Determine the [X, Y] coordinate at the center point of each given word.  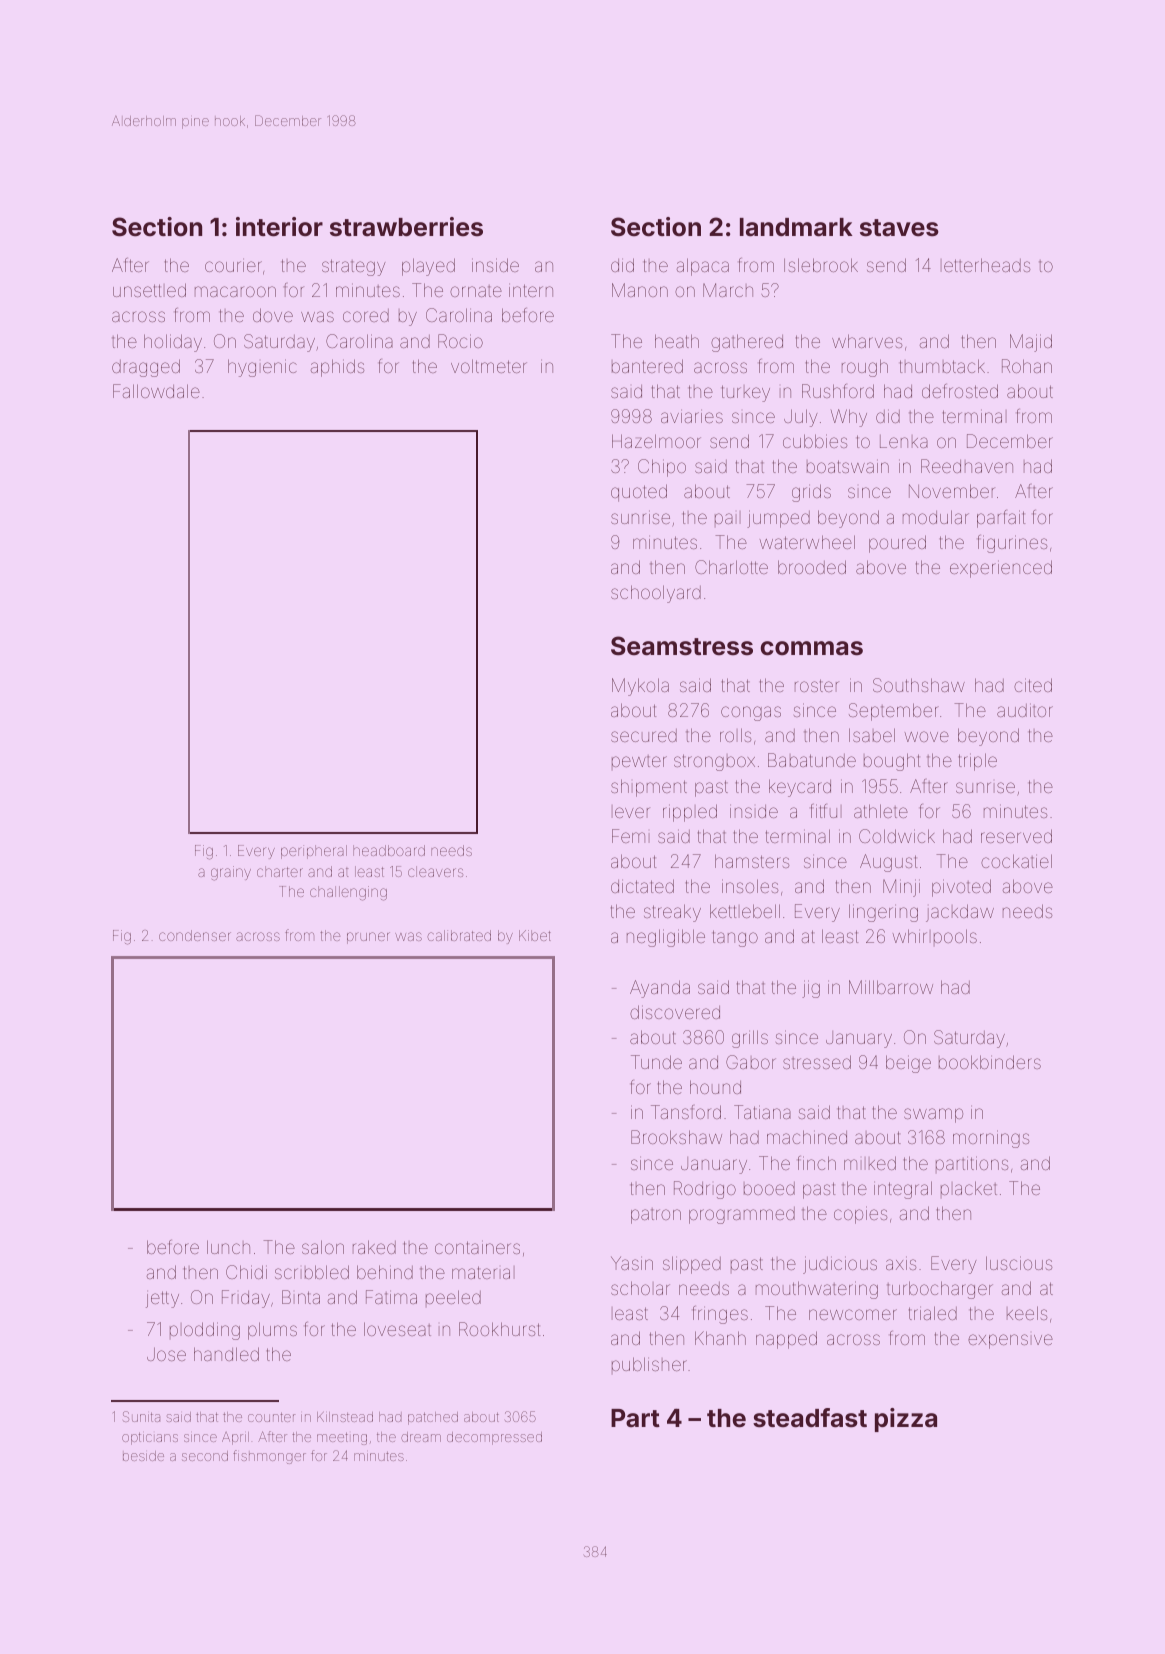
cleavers [435, 871]
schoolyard [656, 594]
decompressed [494, 1438]
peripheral [314, 852]
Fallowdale [156, 391]
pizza [906, 1420]
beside [143, 1456]
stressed [817, 1062]
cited [1033, 685]
